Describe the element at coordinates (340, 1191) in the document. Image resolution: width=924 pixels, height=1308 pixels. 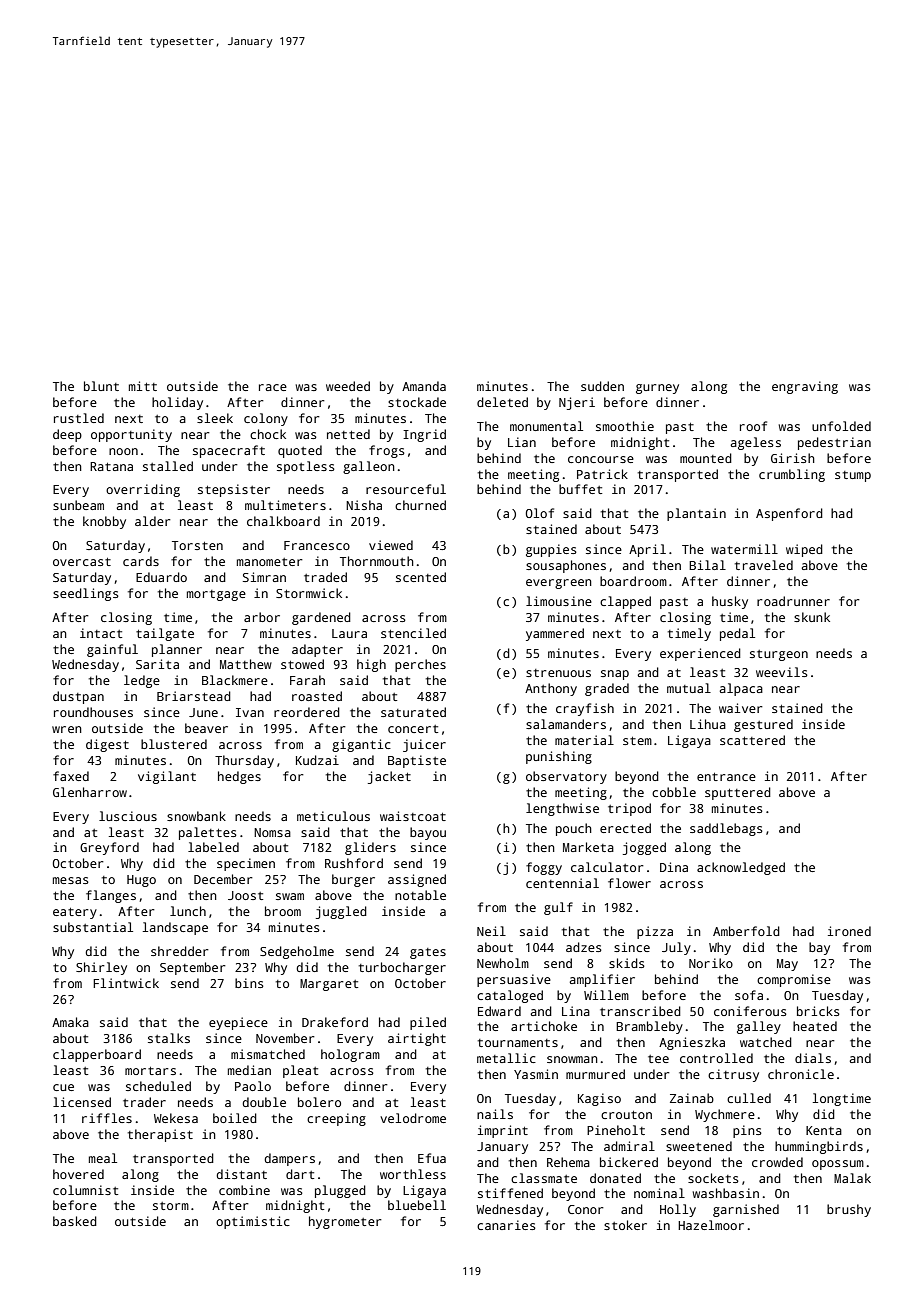
I see `plugged` at that location.
